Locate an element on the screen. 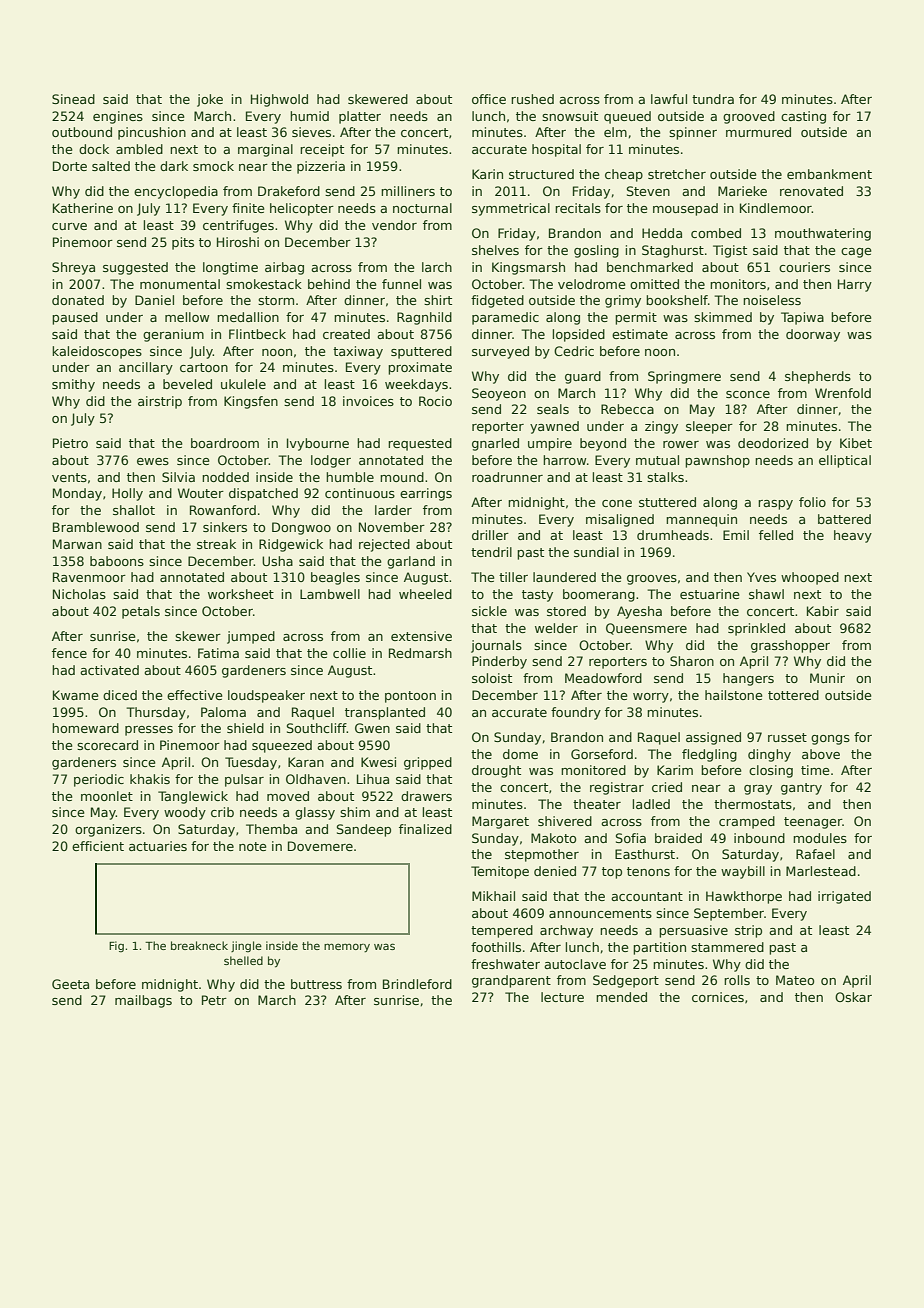 This screenshot has width=924, height=1308. raspy is located at coordinates (775, 505).
